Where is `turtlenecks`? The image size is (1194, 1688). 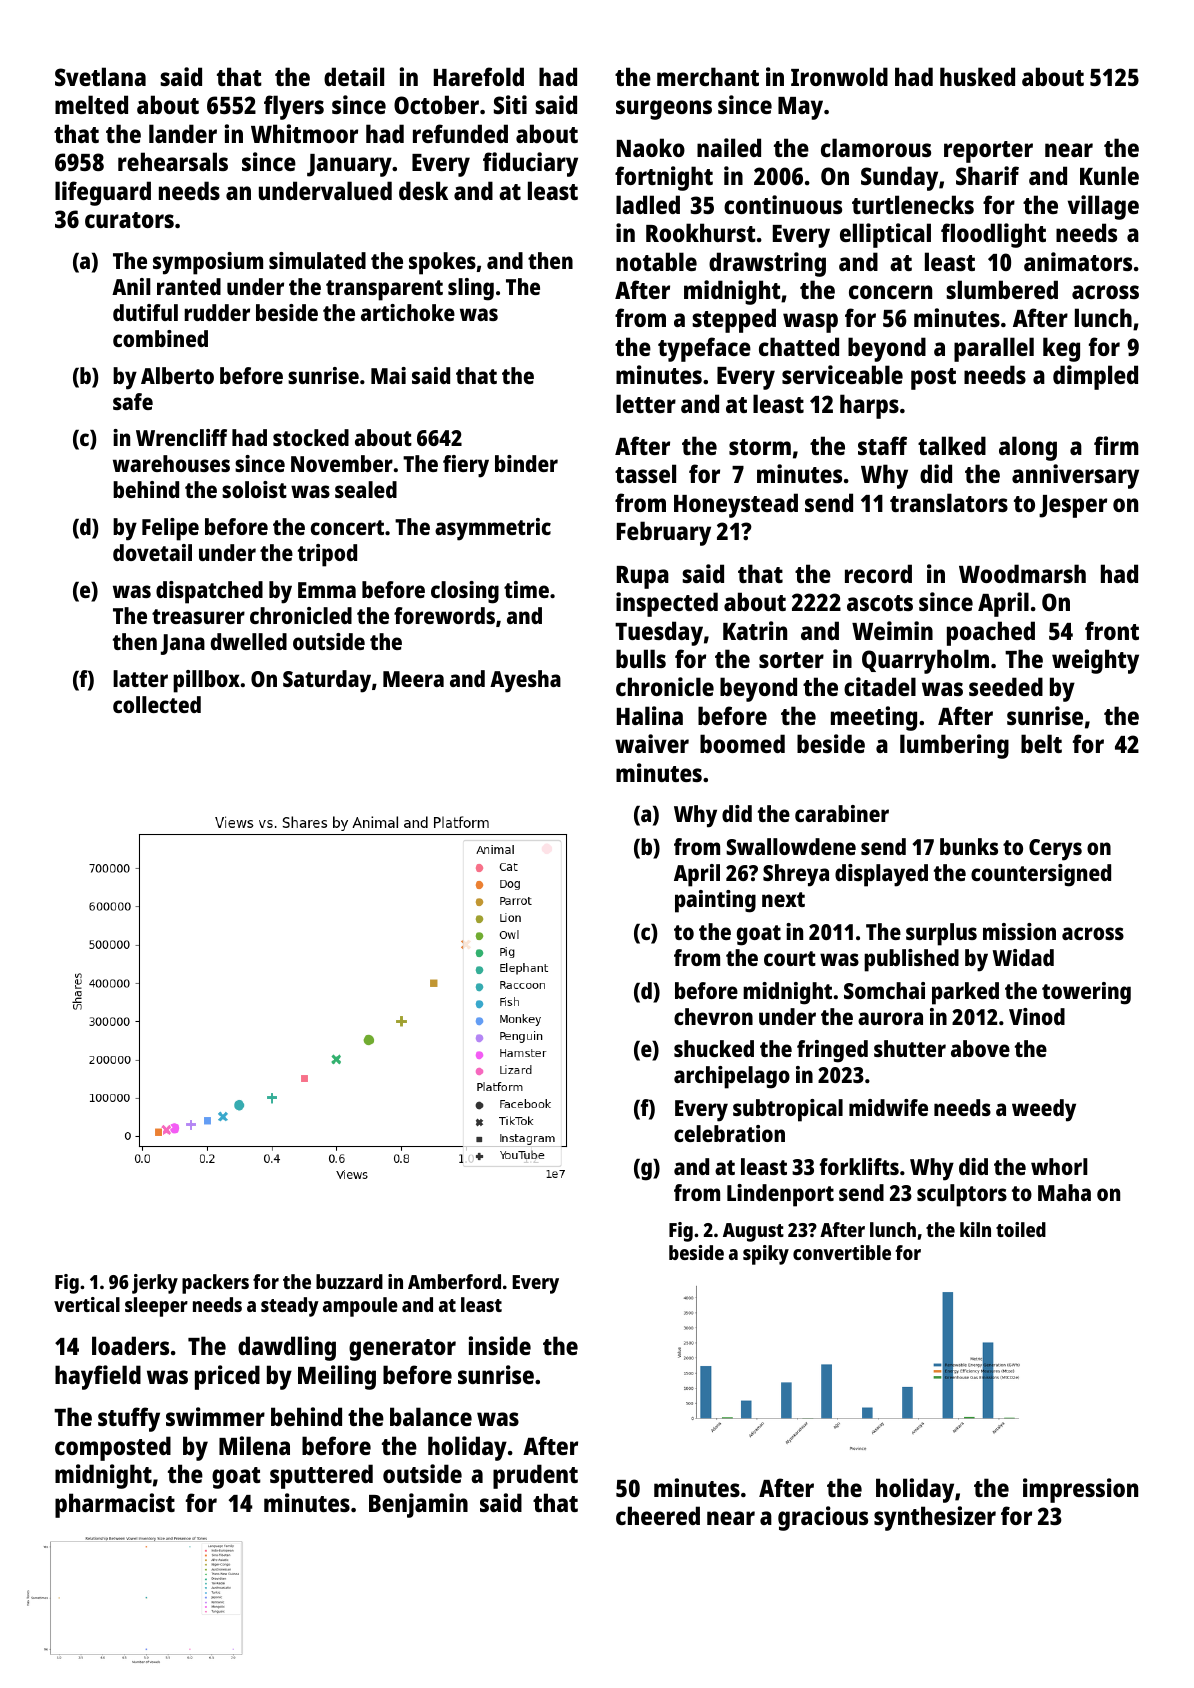
turtlenecks is located at coordinates (913, 204).
